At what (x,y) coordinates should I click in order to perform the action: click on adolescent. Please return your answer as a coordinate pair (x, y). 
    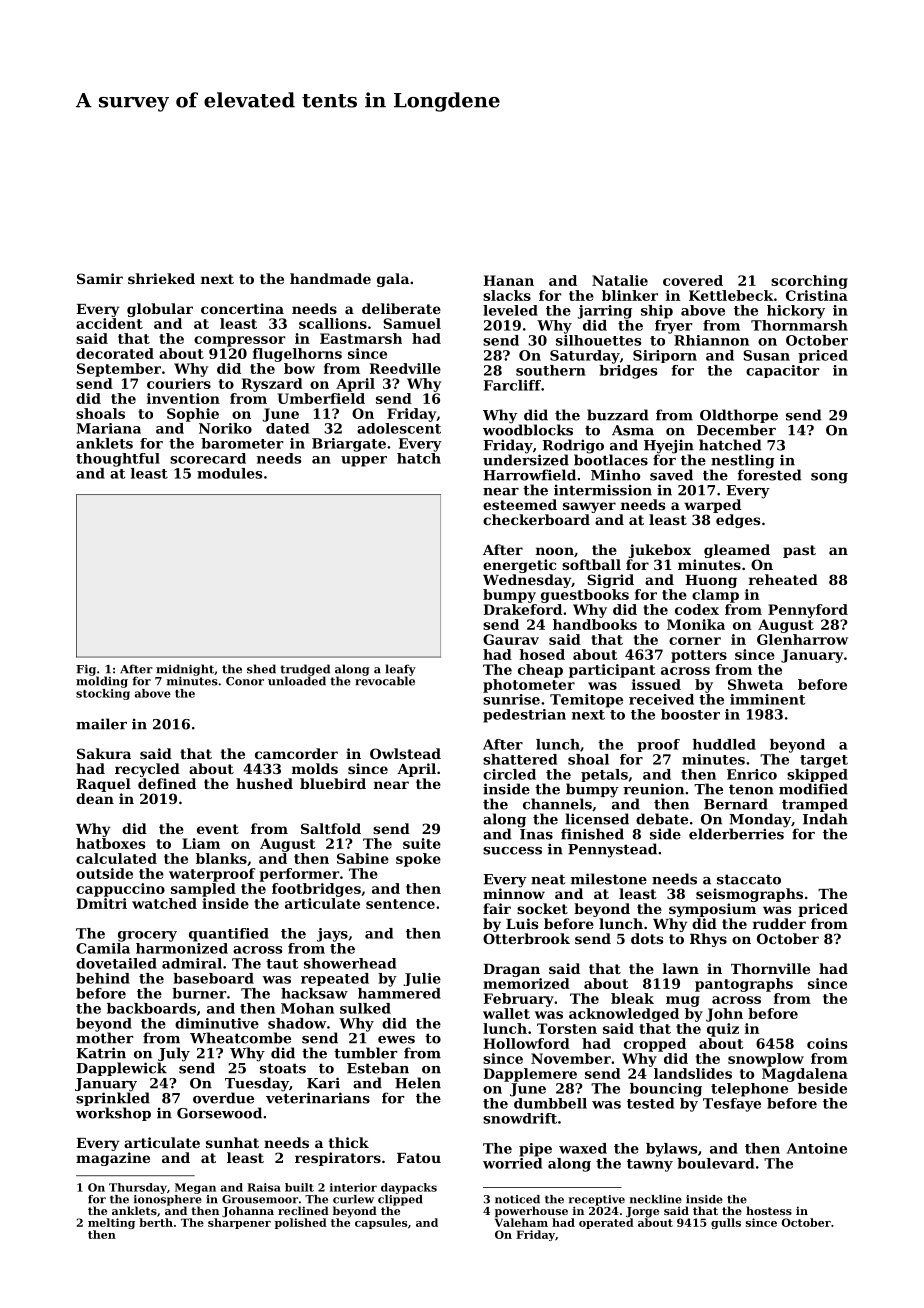
    Looking at the image, I should click on (399, 428).
